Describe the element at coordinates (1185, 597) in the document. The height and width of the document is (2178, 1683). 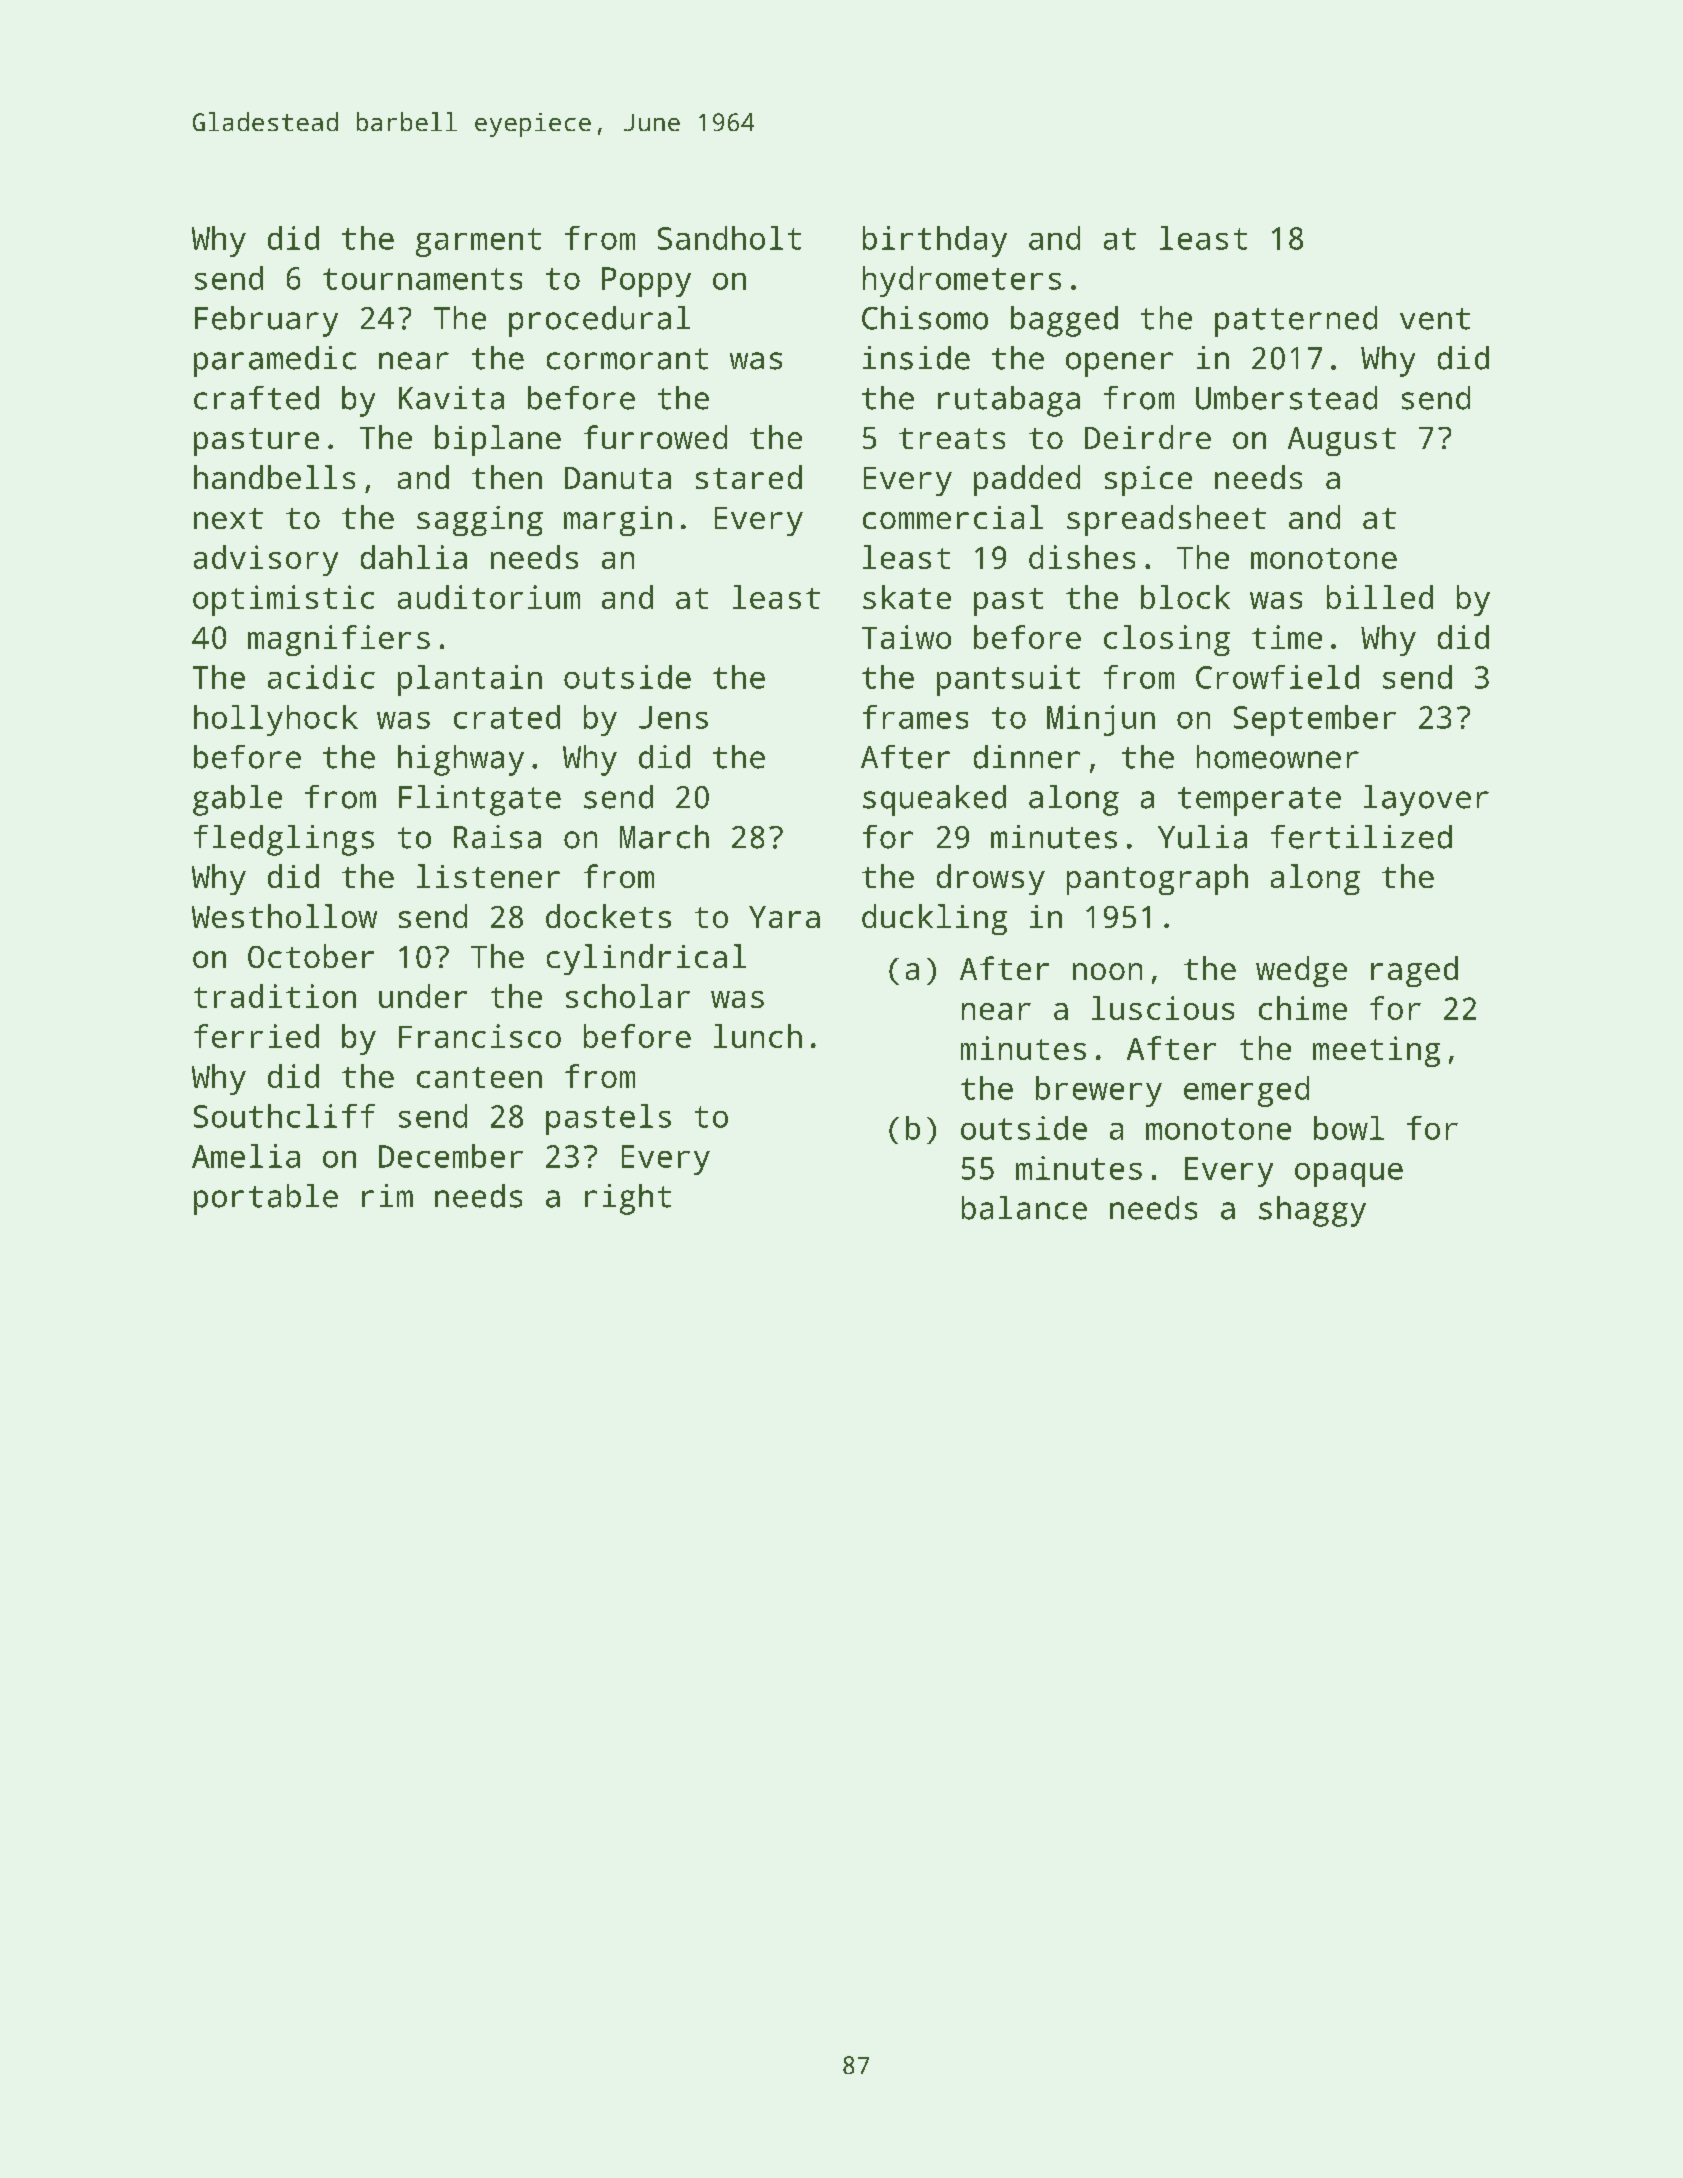
I see `block` at that location.
